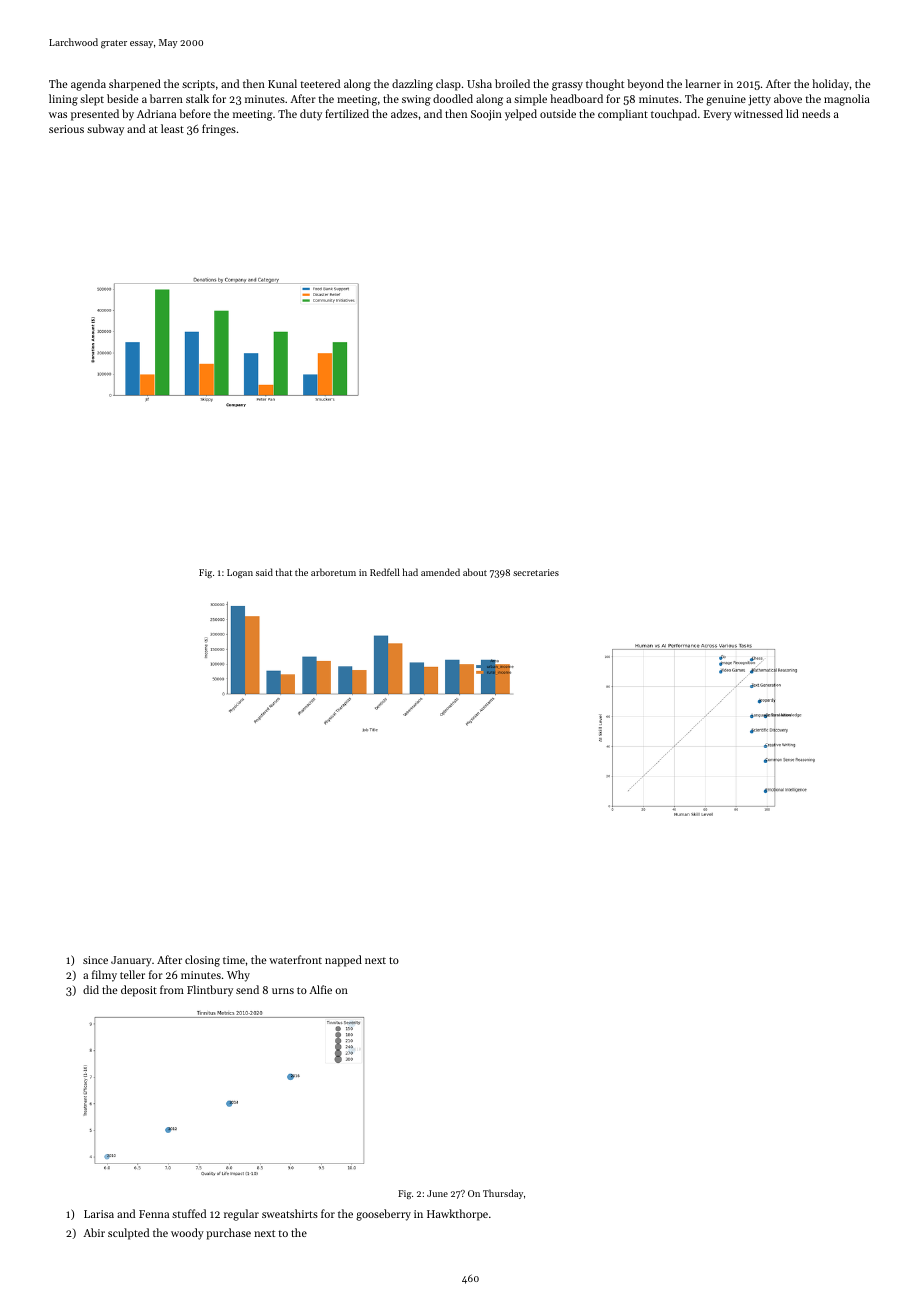  I want to click on holiday, so click(830, 85).
